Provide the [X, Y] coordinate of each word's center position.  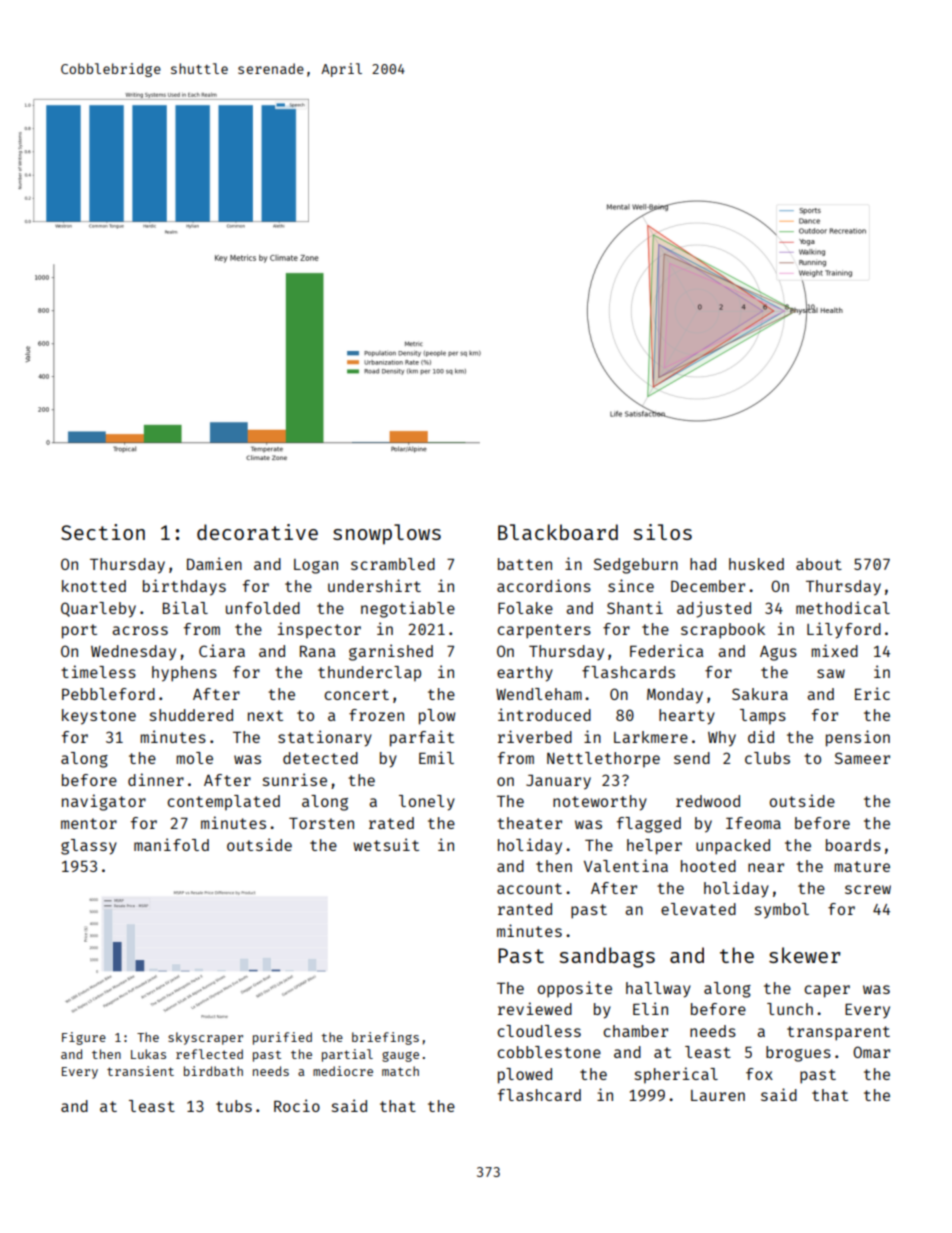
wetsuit [386, 844]
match [400, 1071]
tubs [234, 1106]
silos [662, 532]
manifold [171, 844]
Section [103, 532]
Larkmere [651, 737]
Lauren [718, 1095]
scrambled [393, 564]
